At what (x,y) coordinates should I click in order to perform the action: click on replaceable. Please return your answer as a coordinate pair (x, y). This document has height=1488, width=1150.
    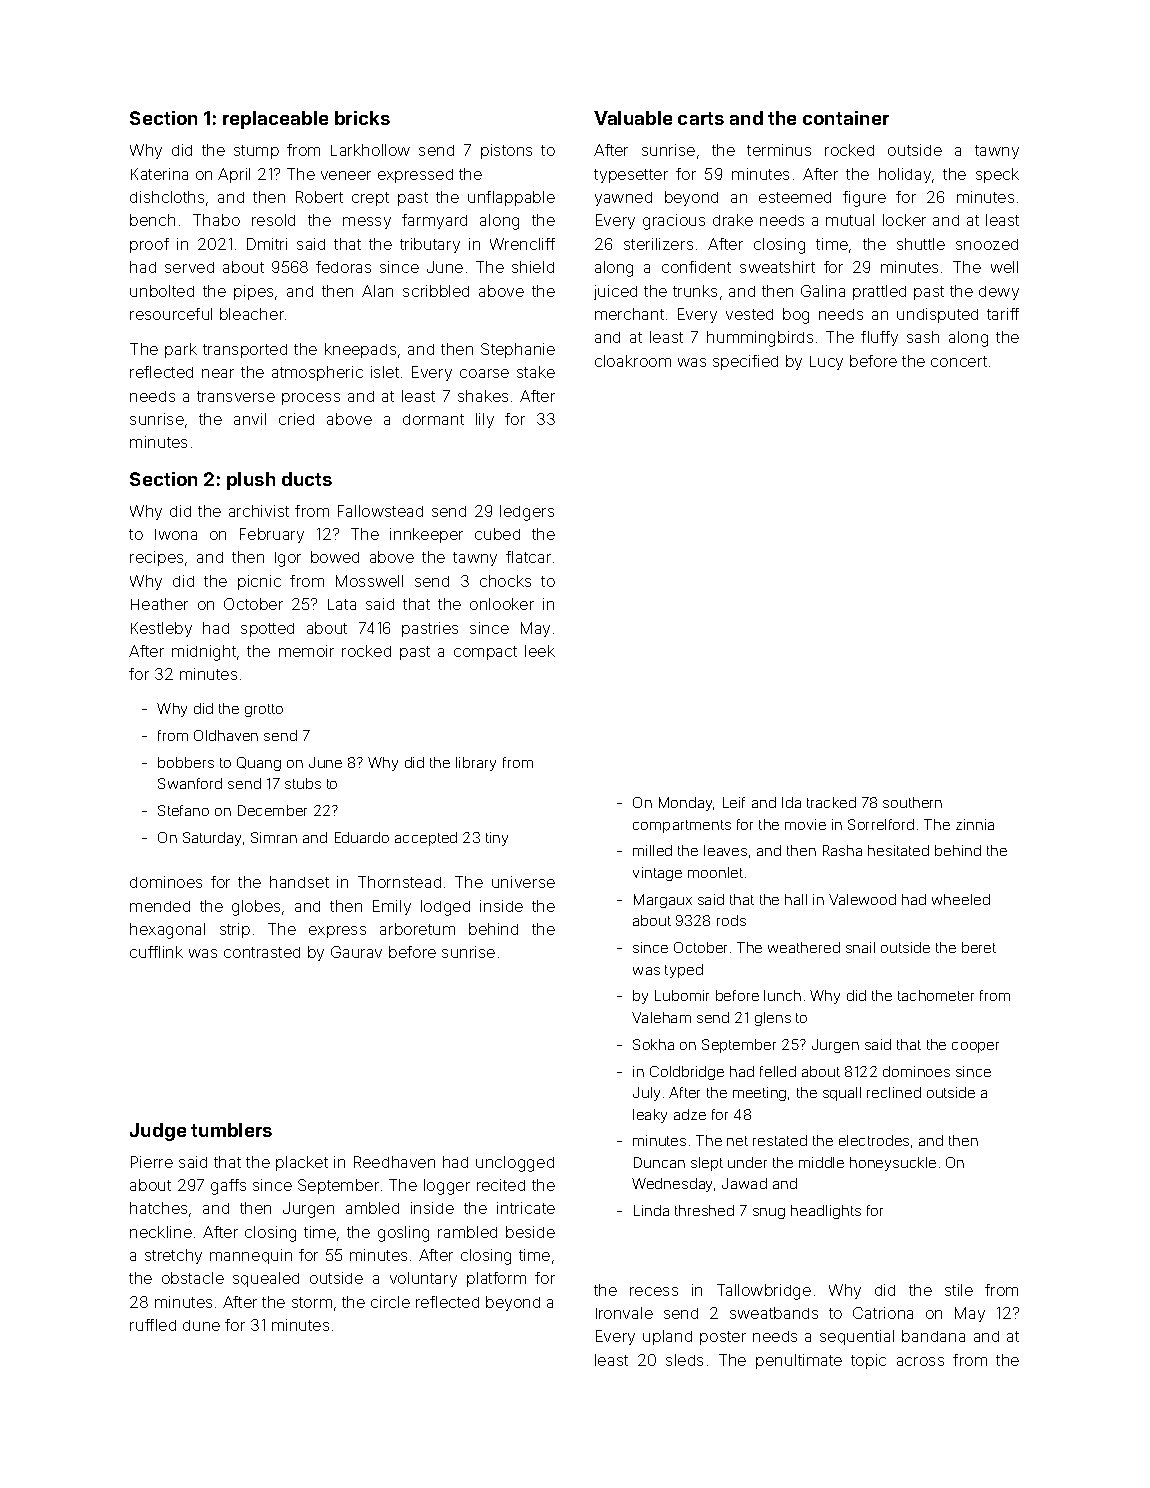
    Looking at the image, I should click on (275, 120).
